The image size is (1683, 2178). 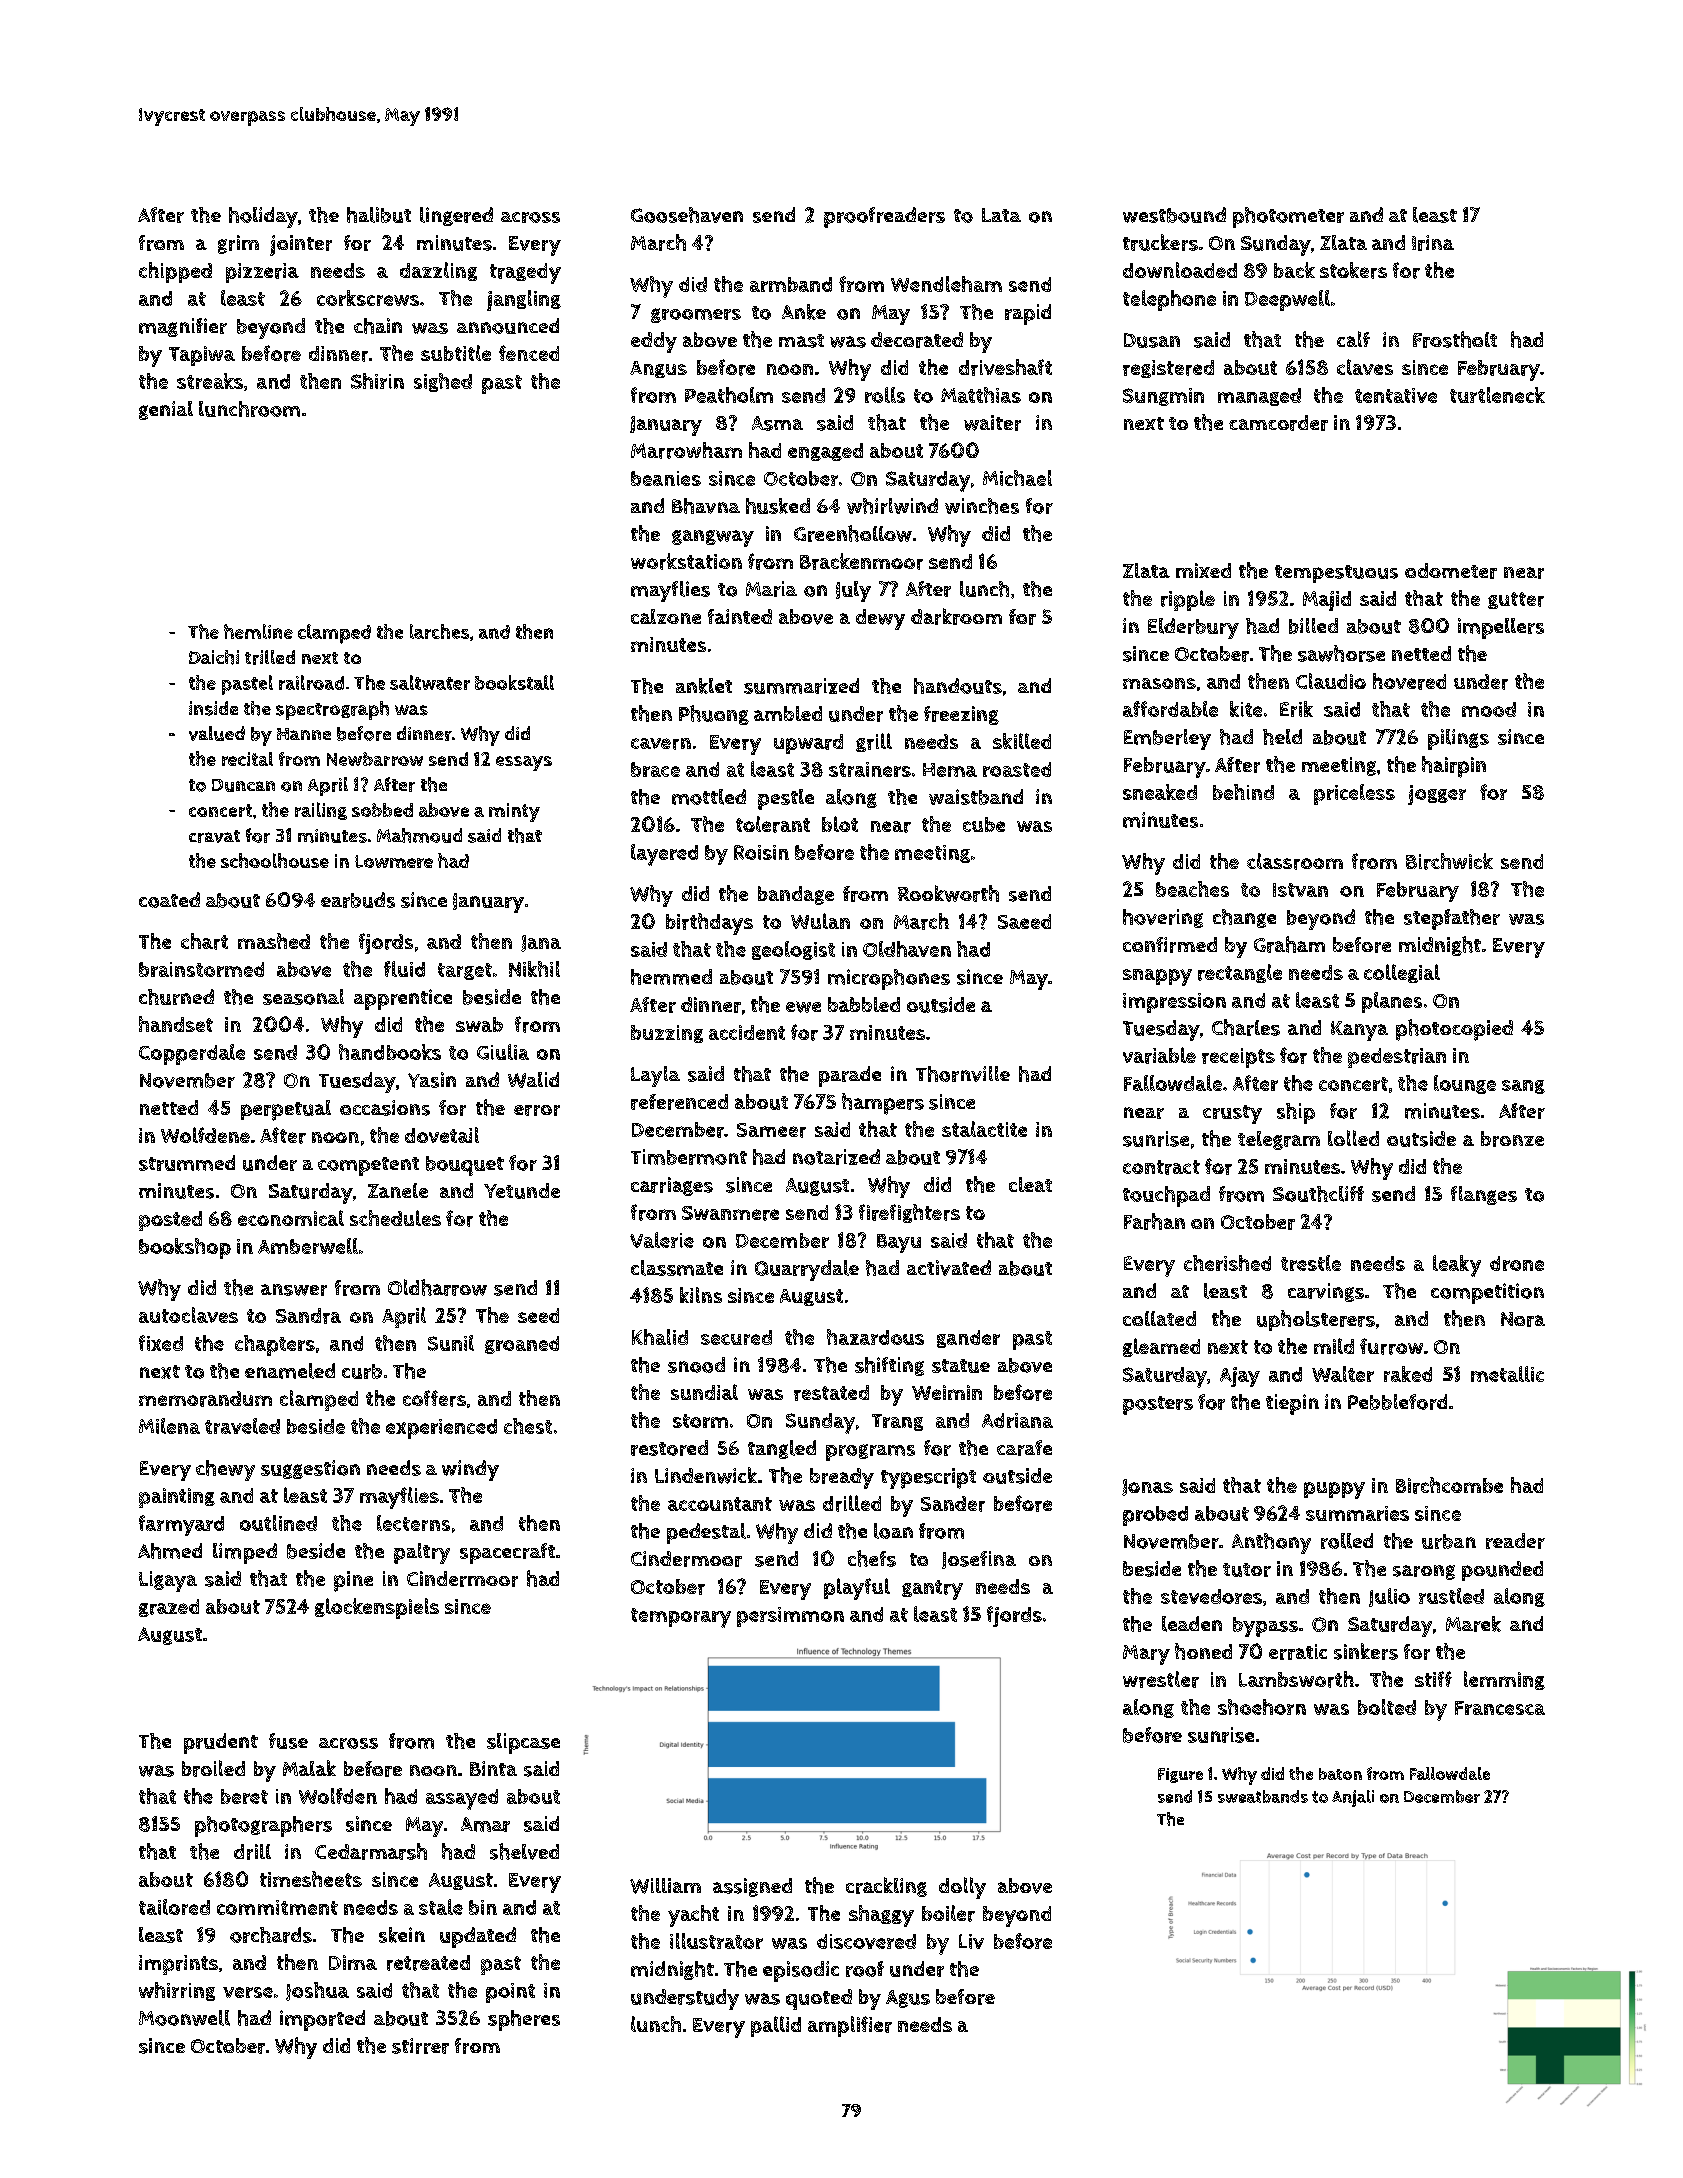 What do you see at coordinates (771, 589) in the screenshot?
I see `Maria` at bounding box center [771, 589].
